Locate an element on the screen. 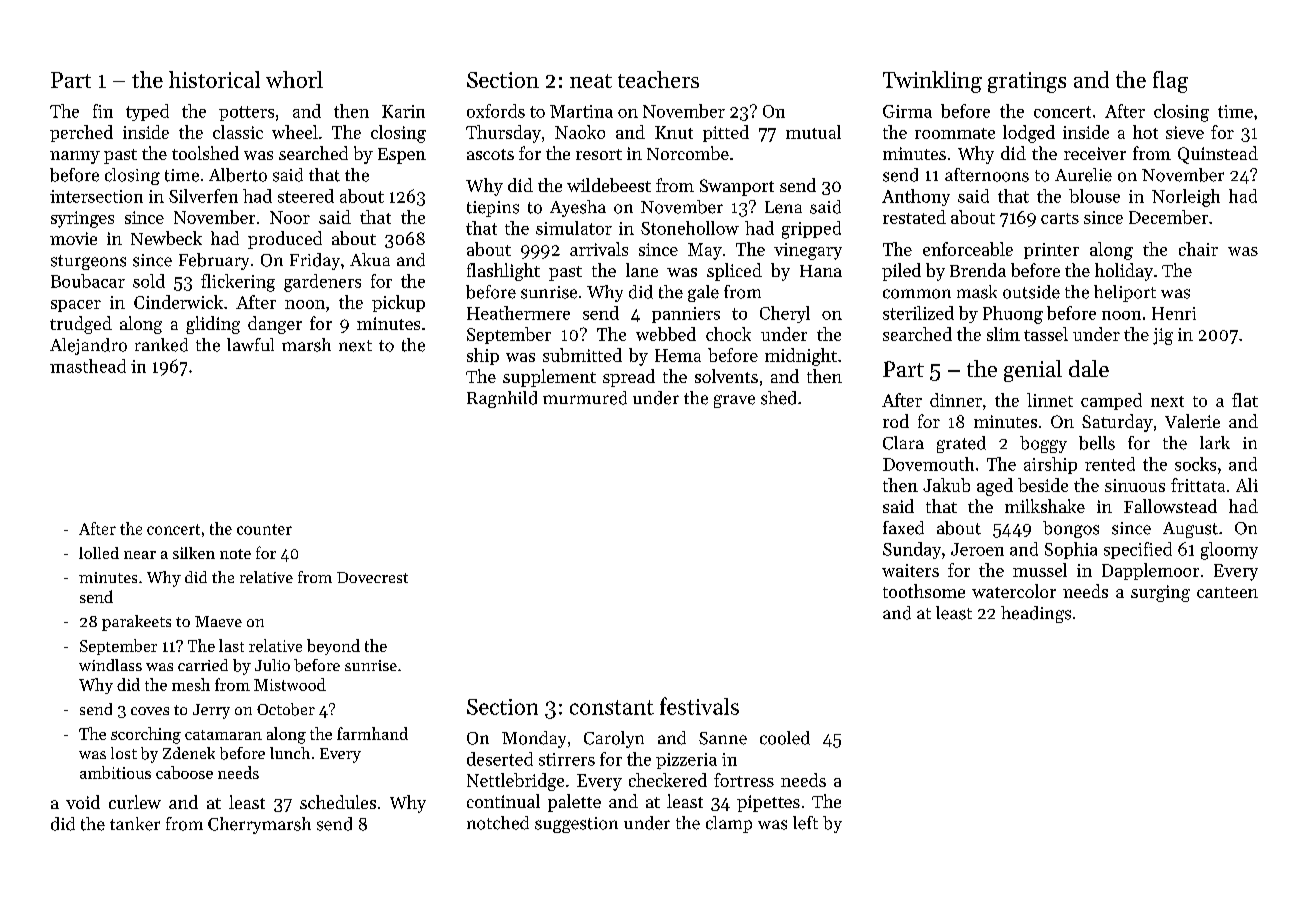 This screenshot has height=924, width=1308. flag is located at coordinates (1170, 82).
